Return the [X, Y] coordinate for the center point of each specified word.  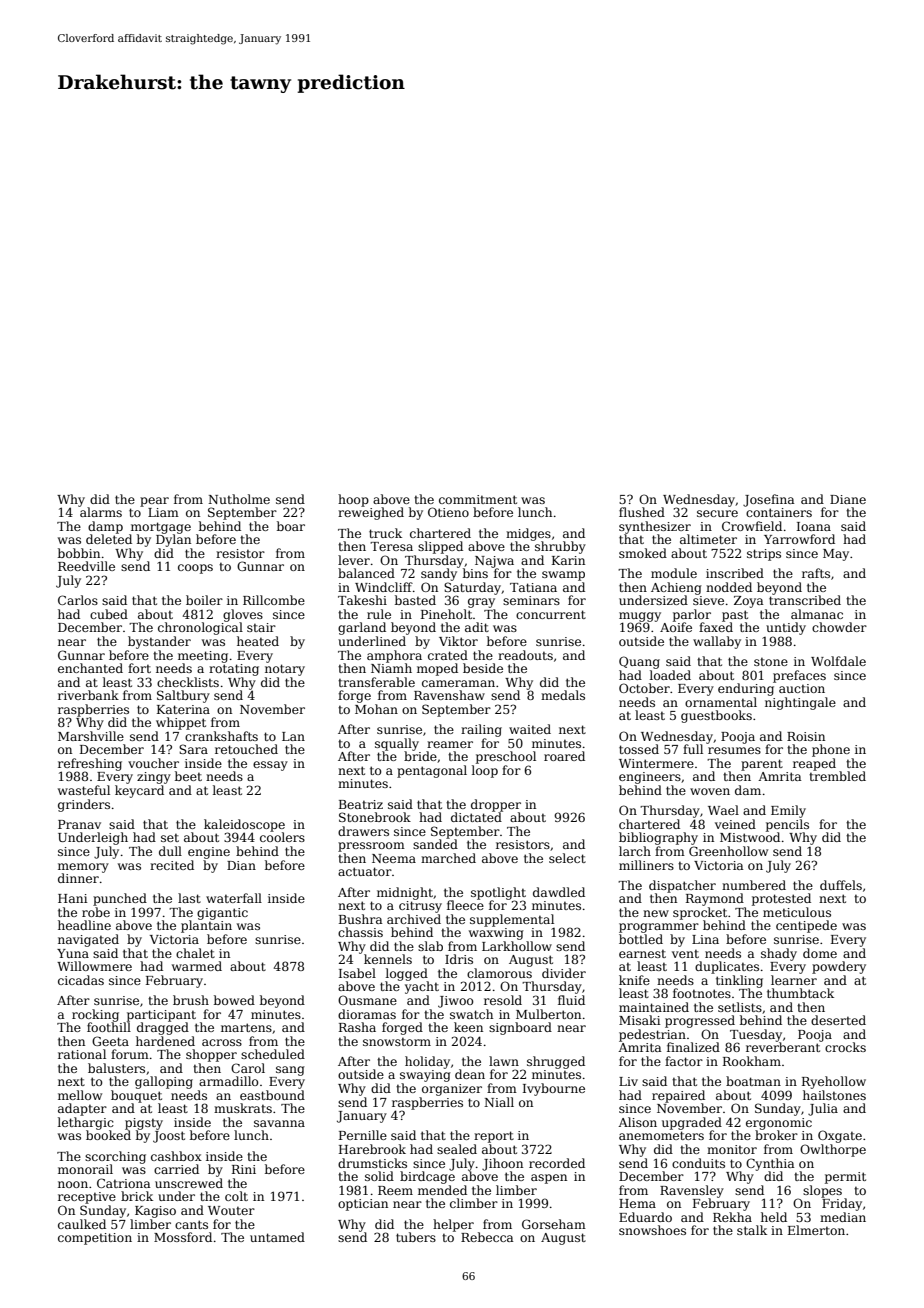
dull [170, 851]
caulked [82, 1224]
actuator [365, 871]
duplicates [727, 967]
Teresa [391, 546]
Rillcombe [274, 600]
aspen [549, 1179]
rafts [816, 573]
